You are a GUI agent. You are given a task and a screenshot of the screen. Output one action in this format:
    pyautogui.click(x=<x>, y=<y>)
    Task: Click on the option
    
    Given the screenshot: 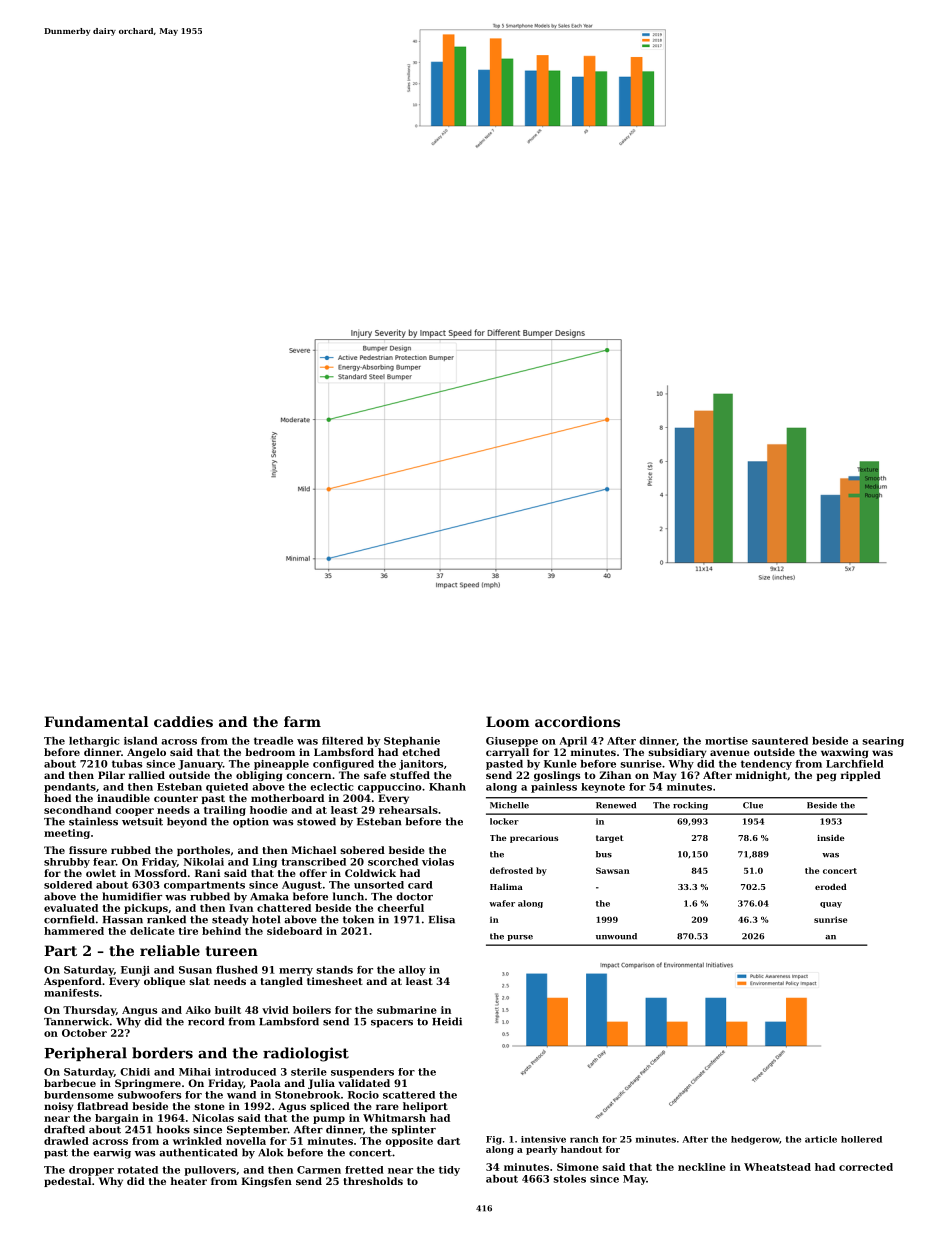 What is the action you would take?
    pyautogui.click(x=251, y=822)
